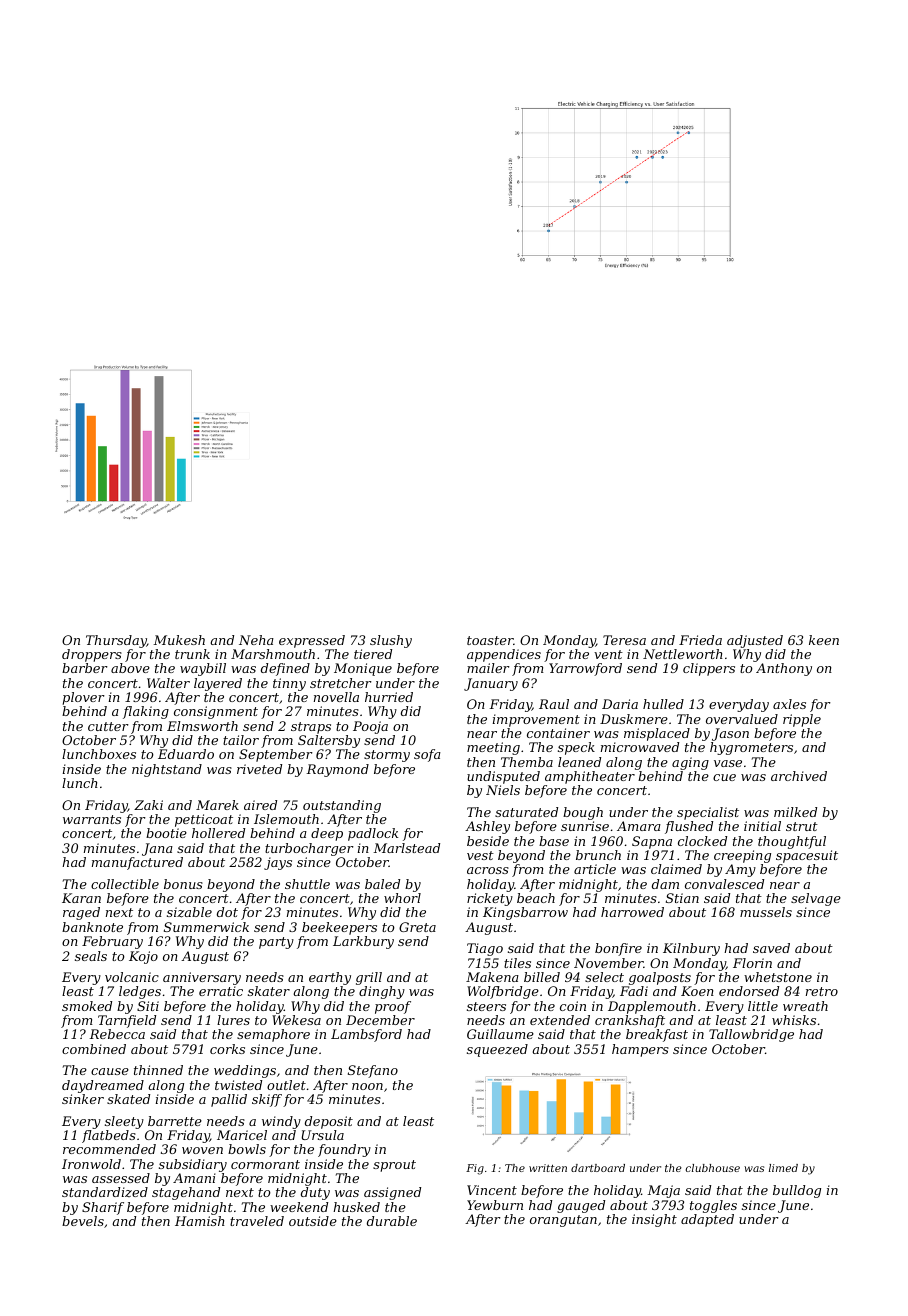 This screenshot has width=908, height=1316. Describe the element at coordinates (200, 1221) in the screenshot. I see `Hamish` at that location.
